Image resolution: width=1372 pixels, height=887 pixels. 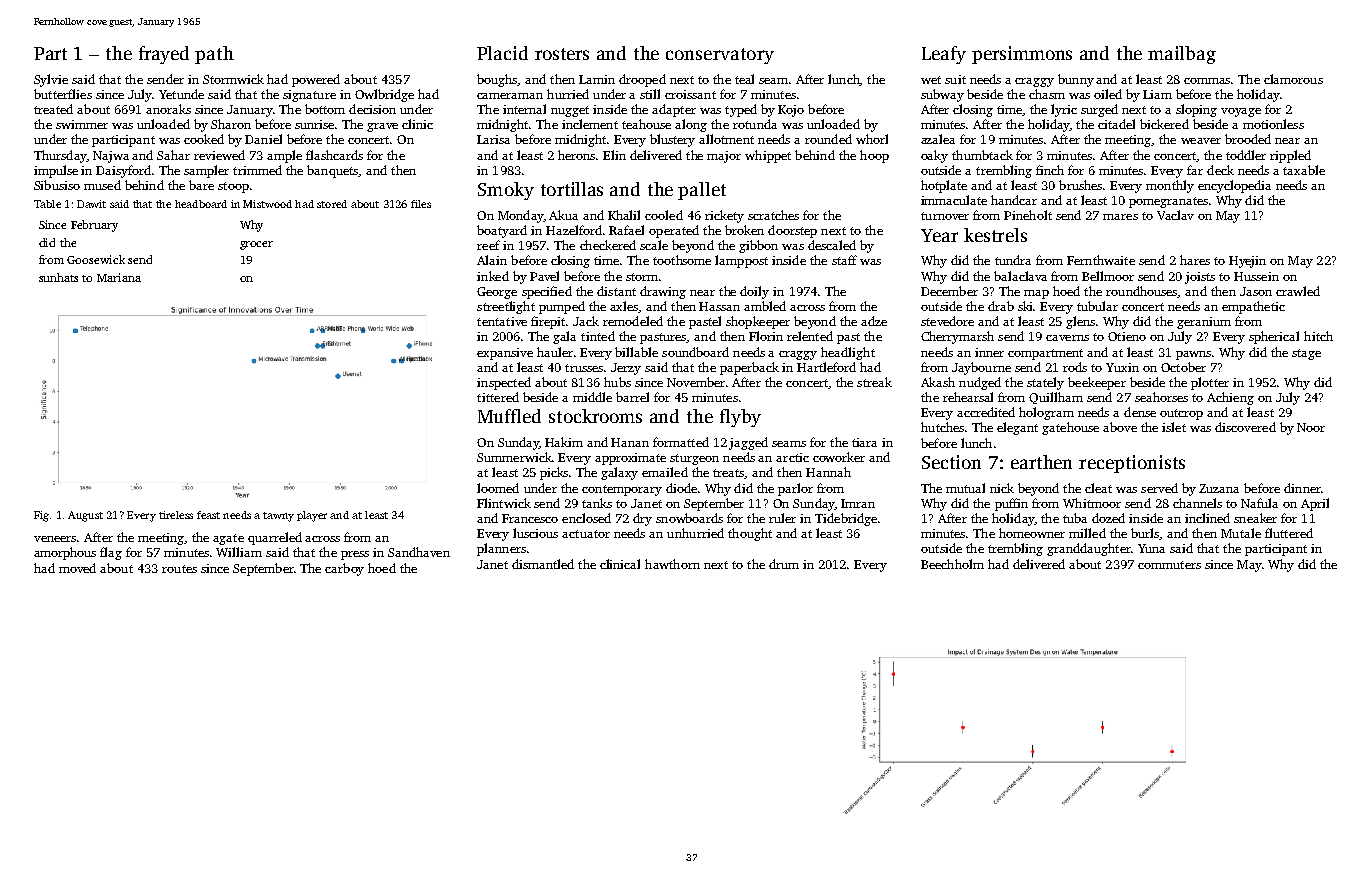 What do you see at coordinates (1099, 110) in the document?
I see `surged` at bounding box center [1099, 110].
